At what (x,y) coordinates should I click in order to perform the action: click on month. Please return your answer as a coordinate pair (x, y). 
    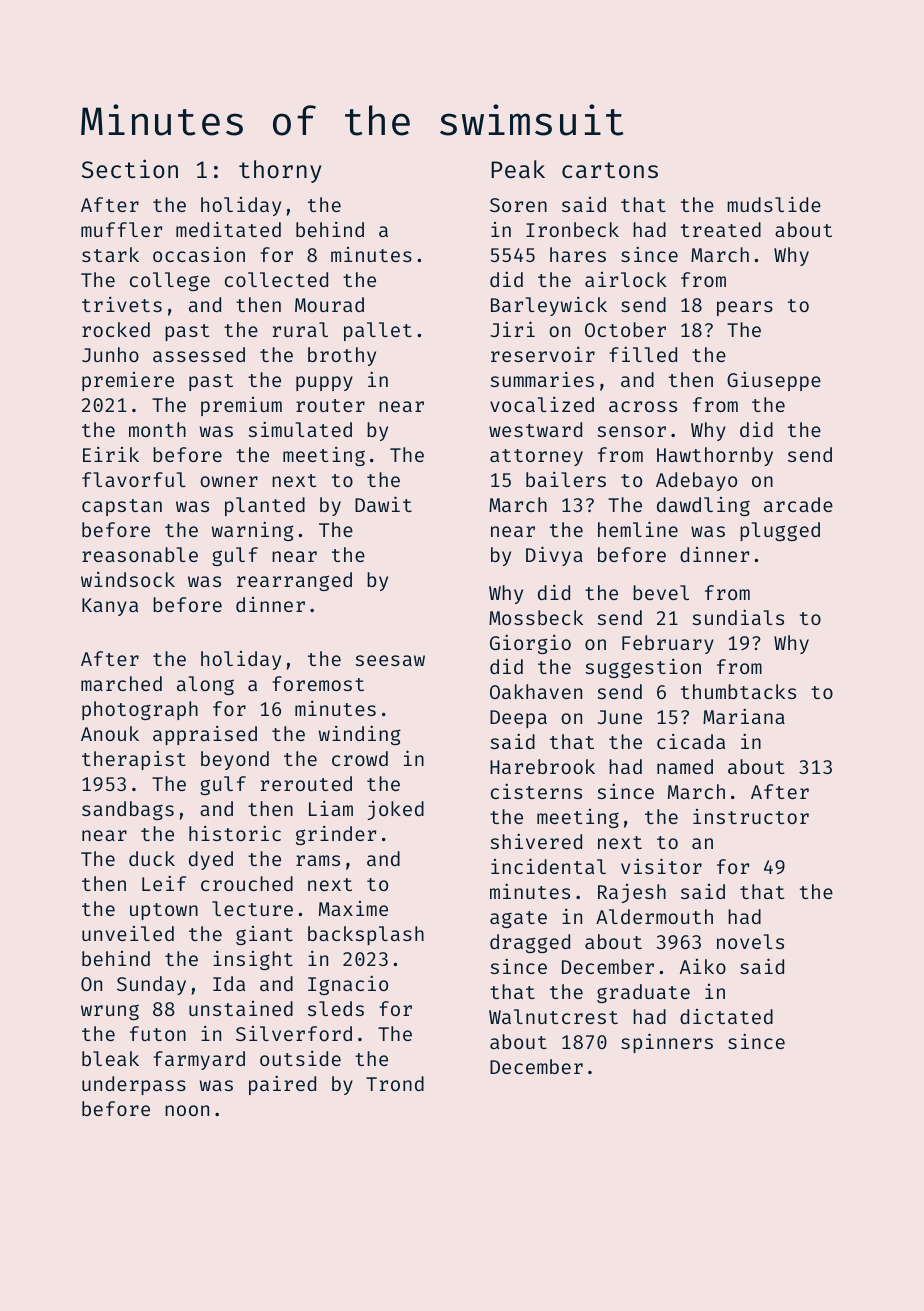
    Looking at the image, I should click on (157, 429).
